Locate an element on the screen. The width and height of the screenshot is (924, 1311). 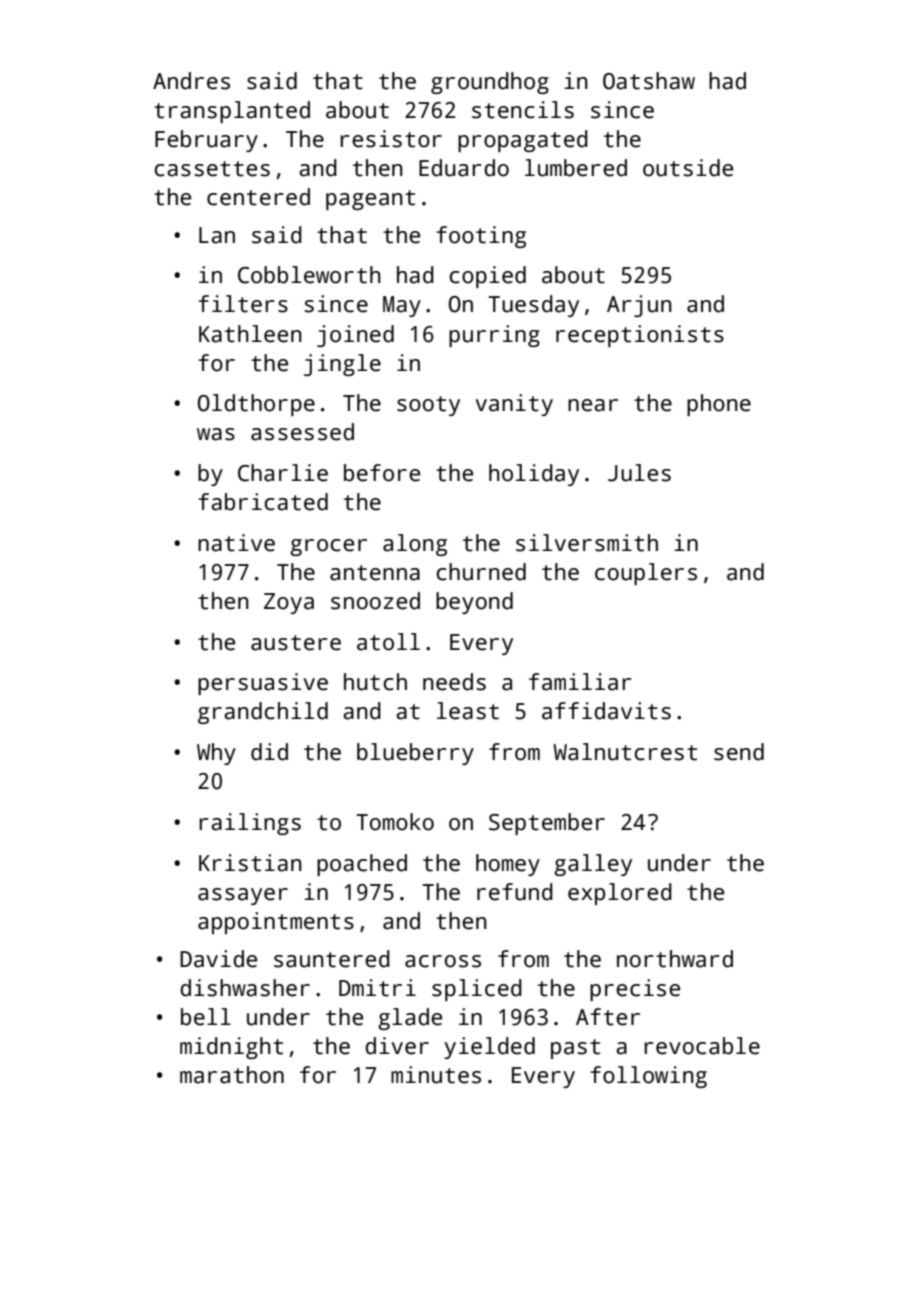
Charlie is located at coordinates (283, 473).
